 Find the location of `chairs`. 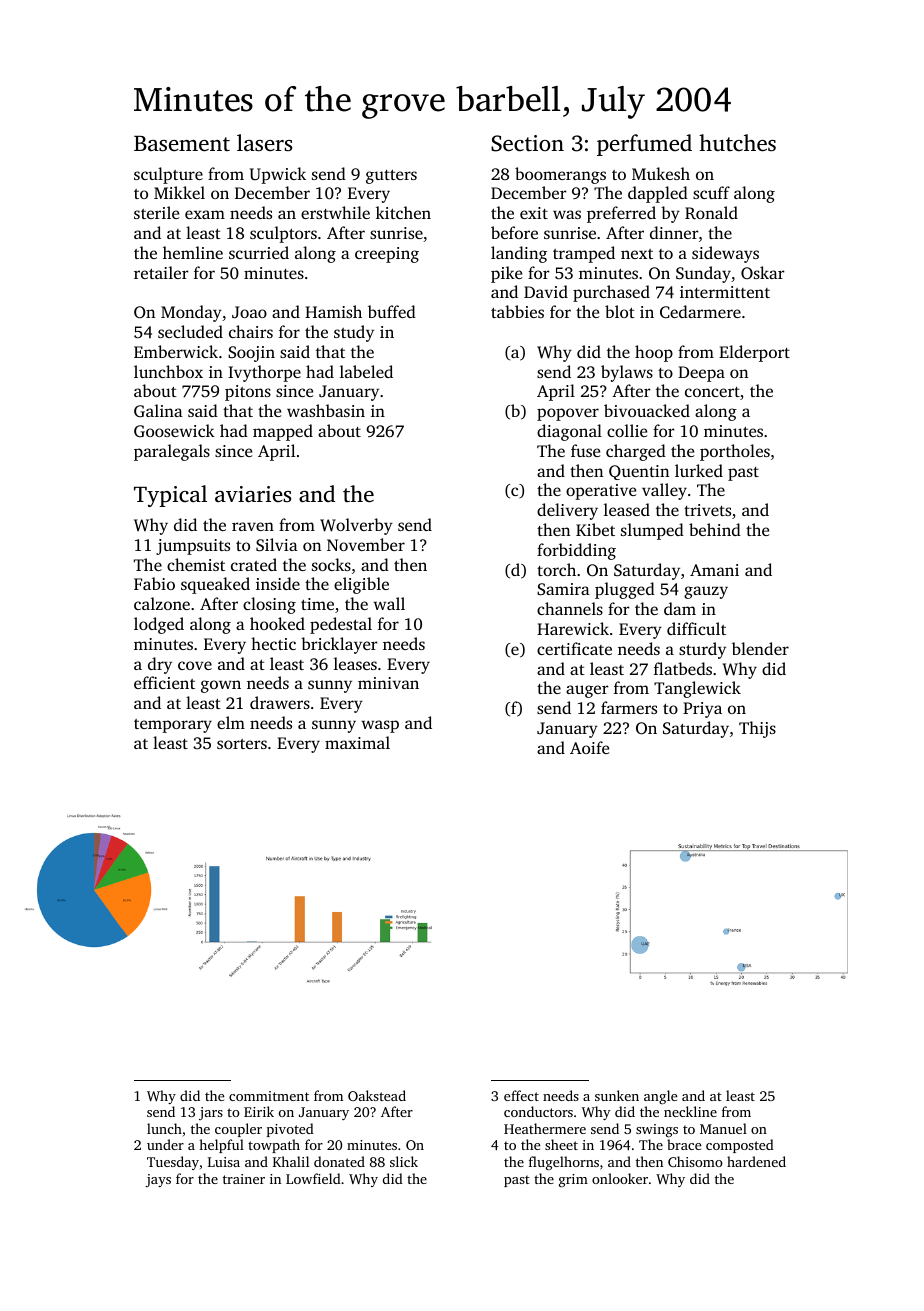

chairs is located at coordinates (251, 331).
